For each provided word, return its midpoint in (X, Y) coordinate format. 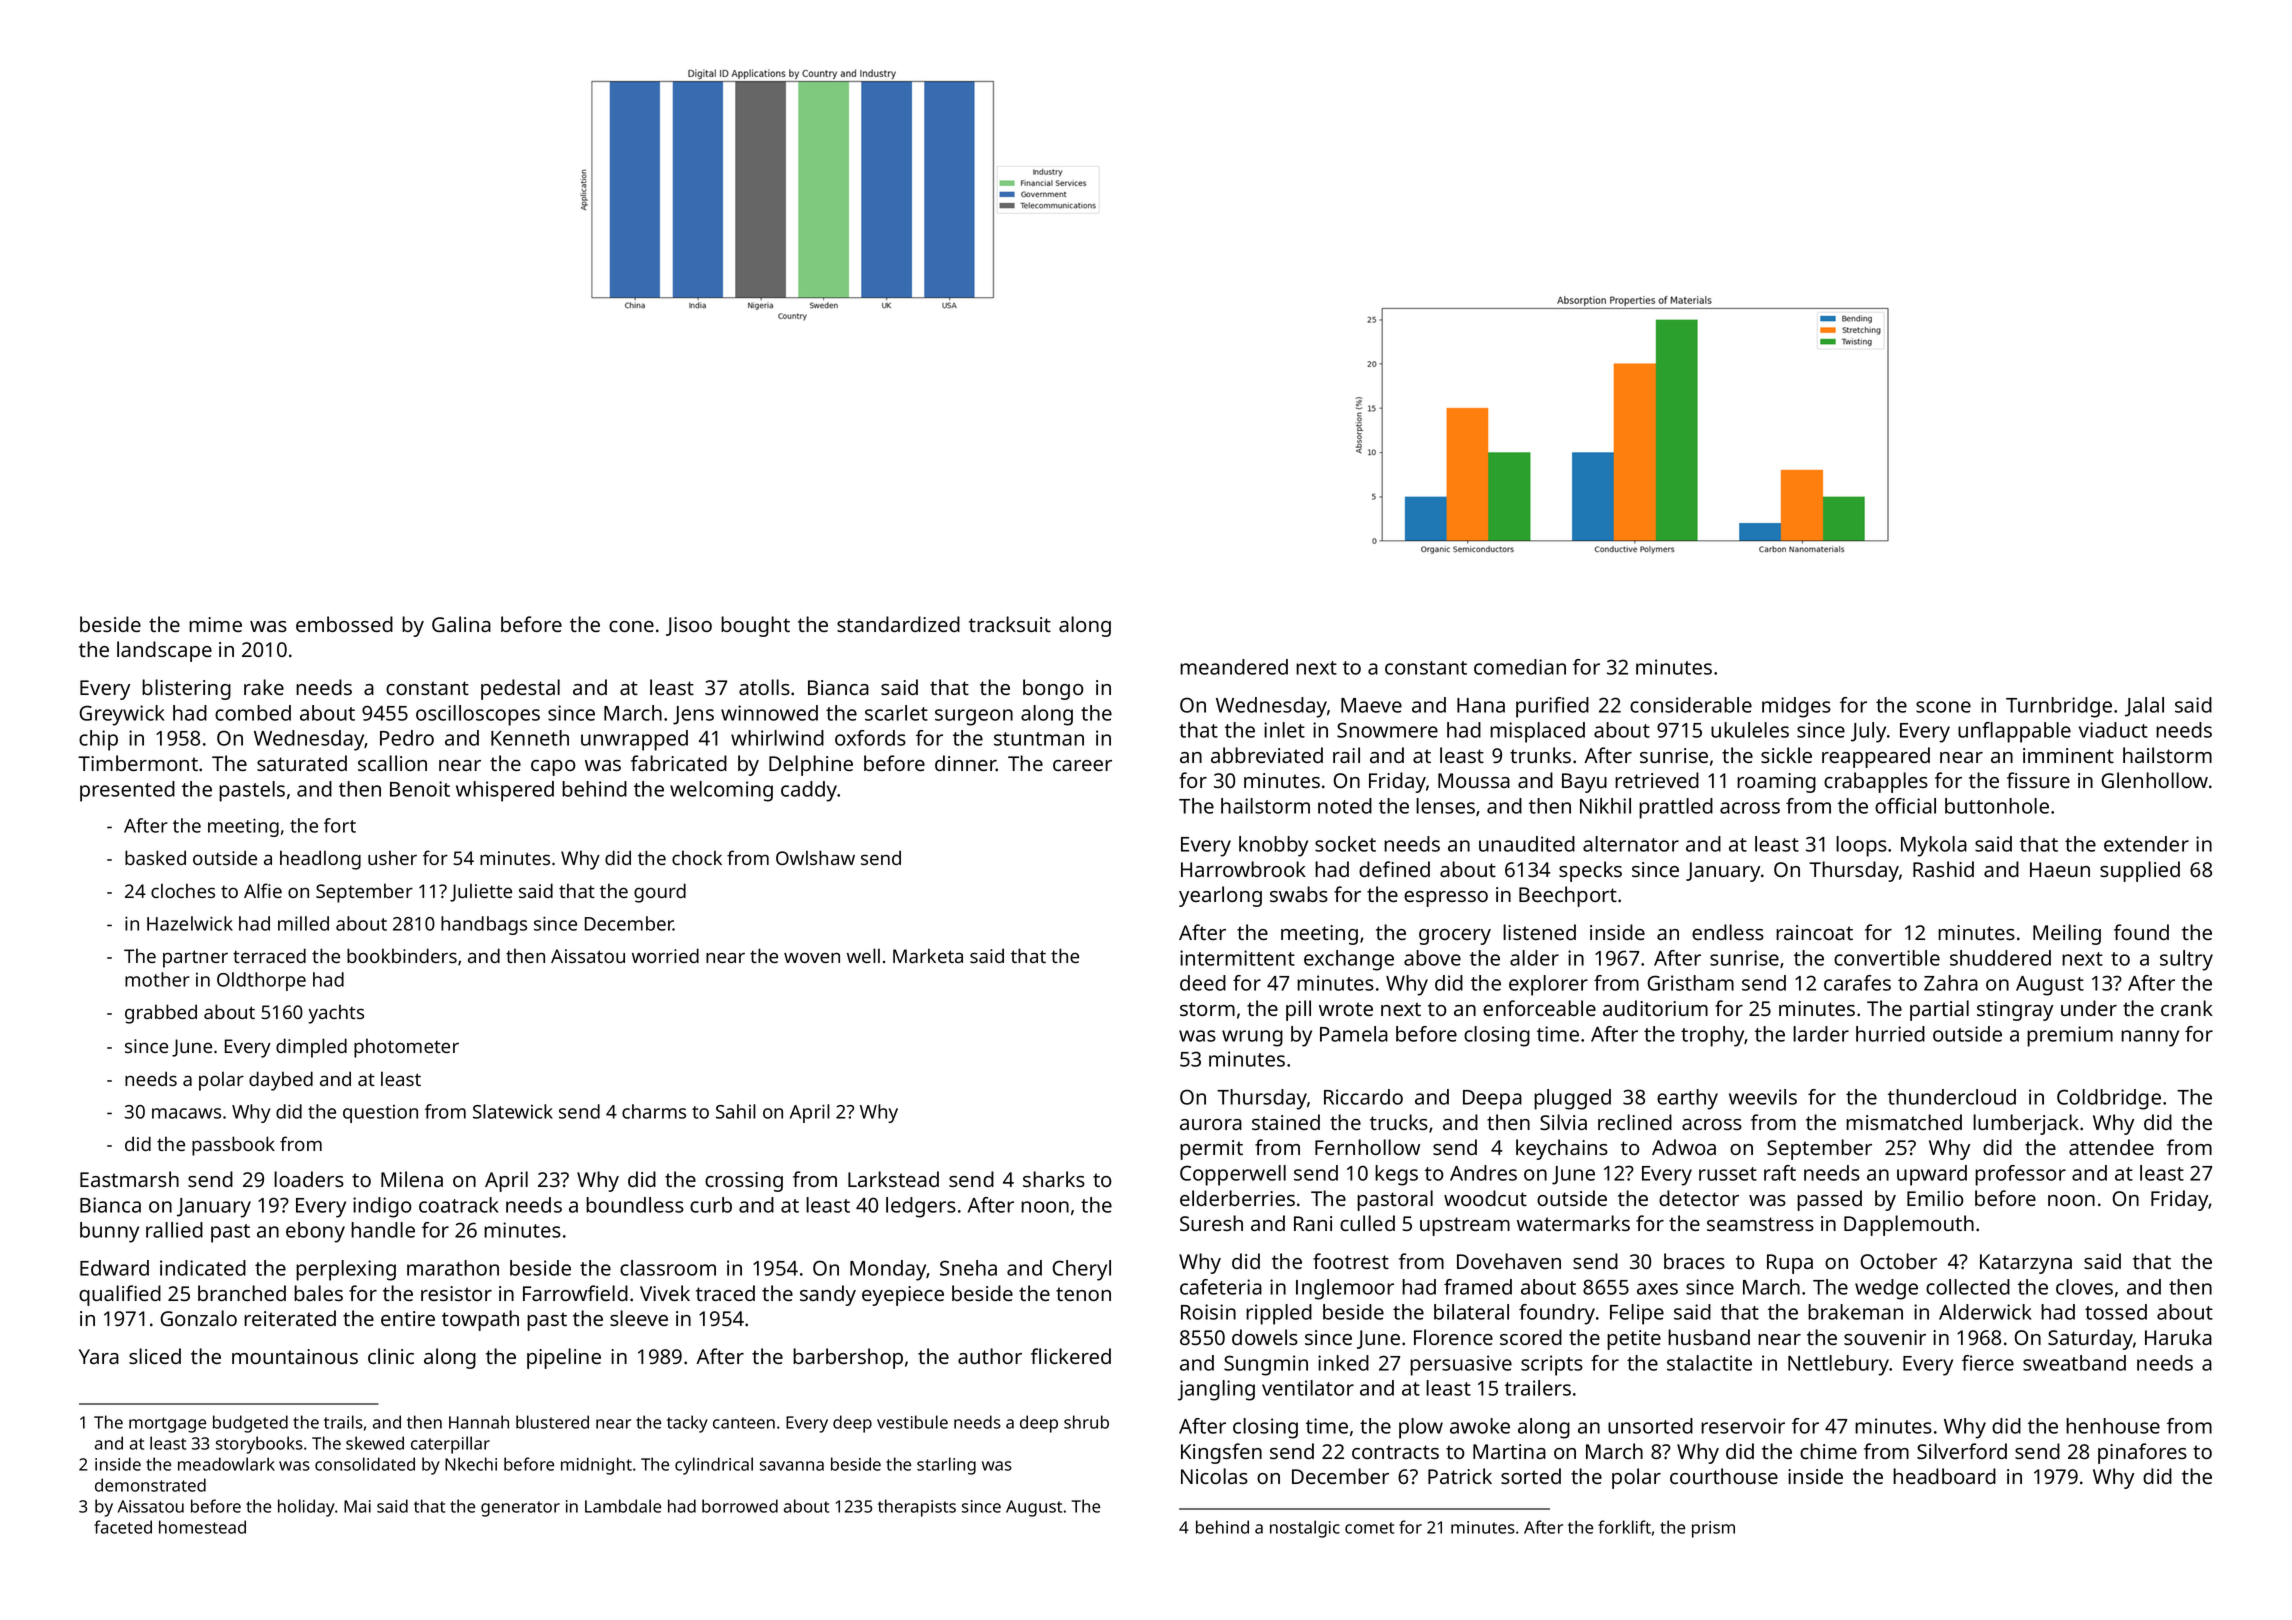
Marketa (928, 955)
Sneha (968, 1268)
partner (195, 959)
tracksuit (1010, 624)
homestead (202, 1527)
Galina (461, 624)
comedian (1520, 667)
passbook (233, 1146)
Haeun (2060, 869)
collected (1968, 1287)
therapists (917, 1508)
